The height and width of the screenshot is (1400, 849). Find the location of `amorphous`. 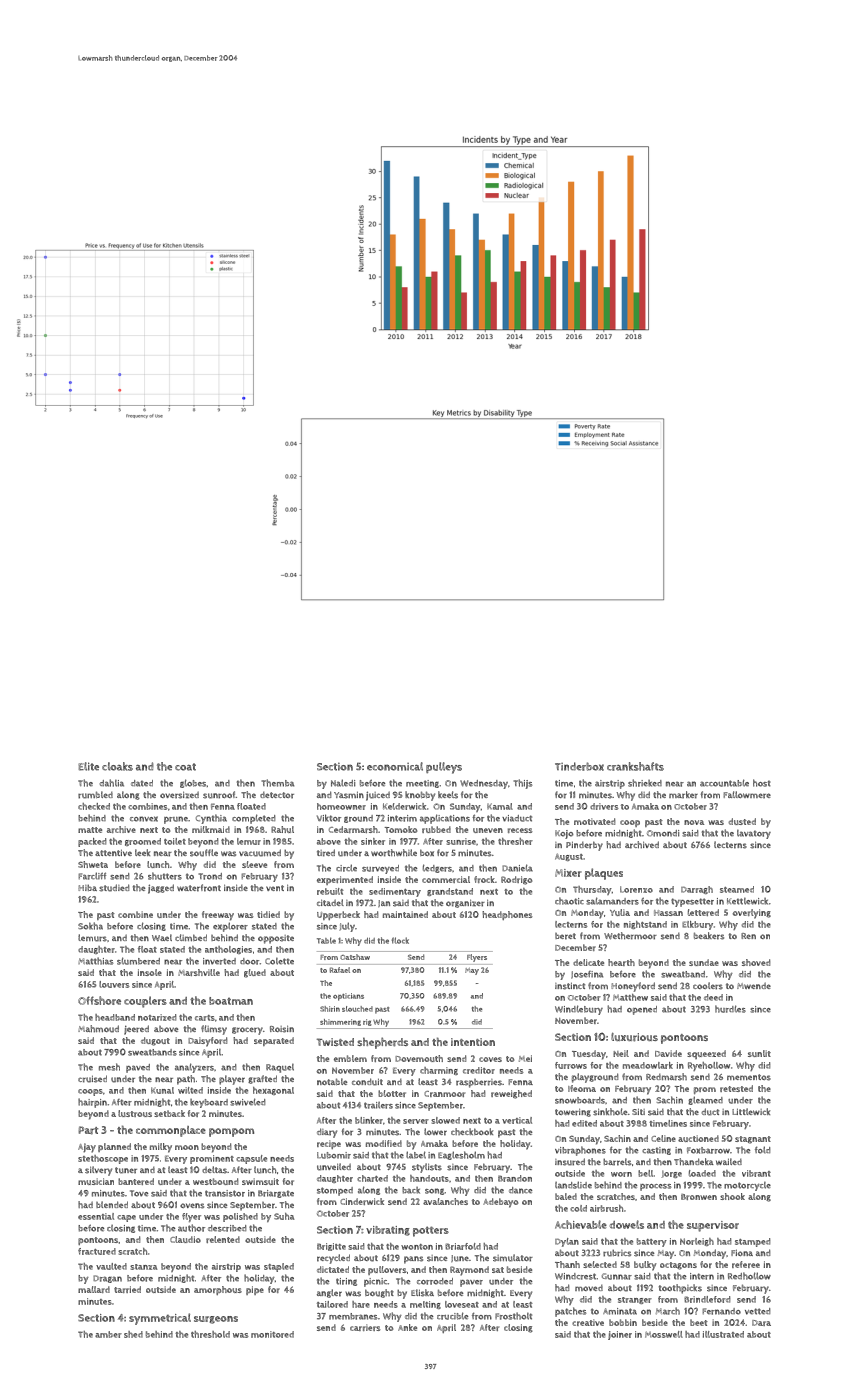

amorphous is located at coordinates (218, 1290).
